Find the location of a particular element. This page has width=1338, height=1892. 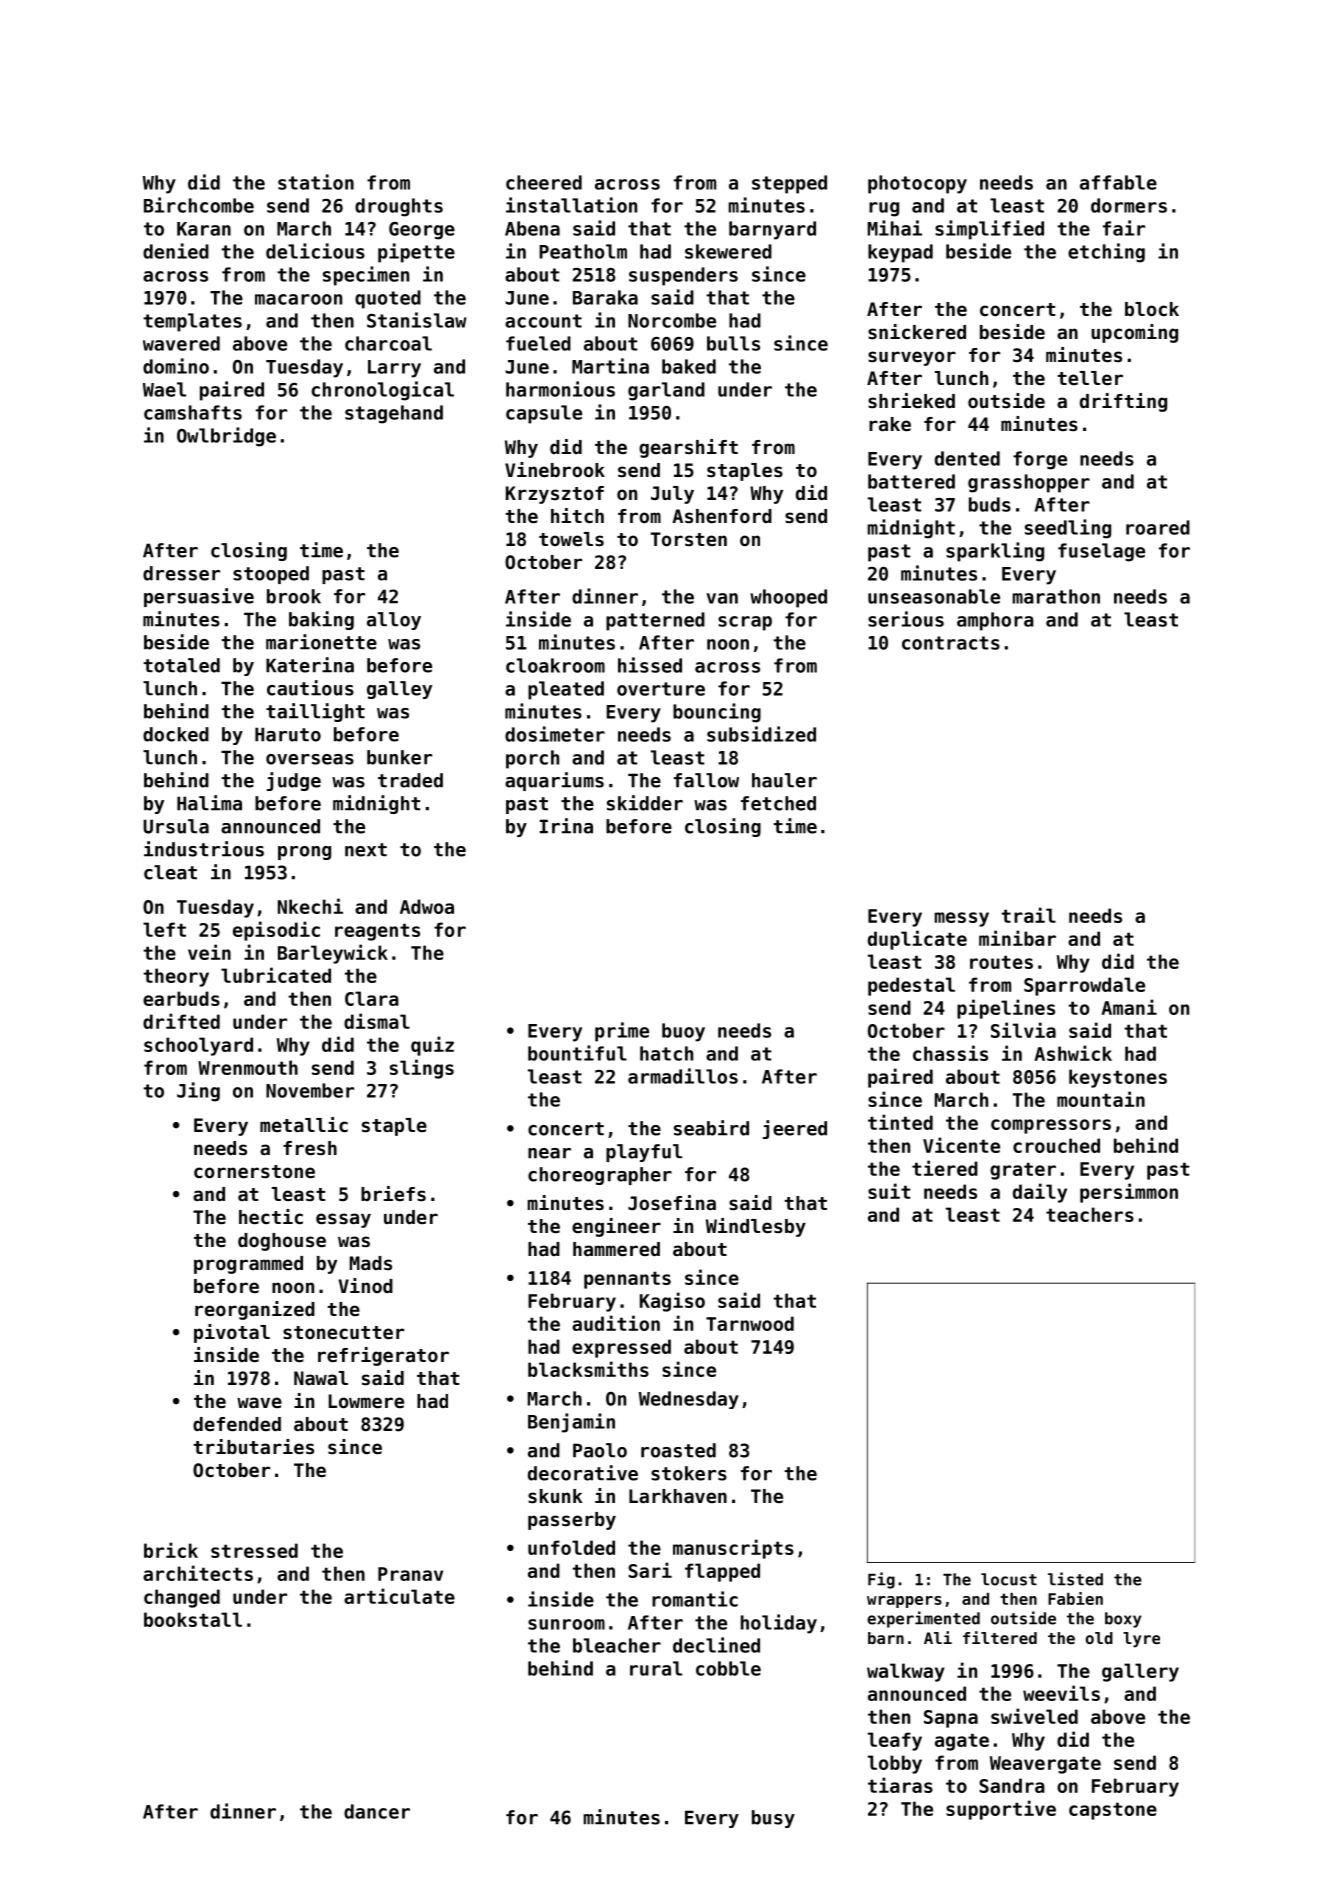

skunk is located at coordinates (555, 1496).
